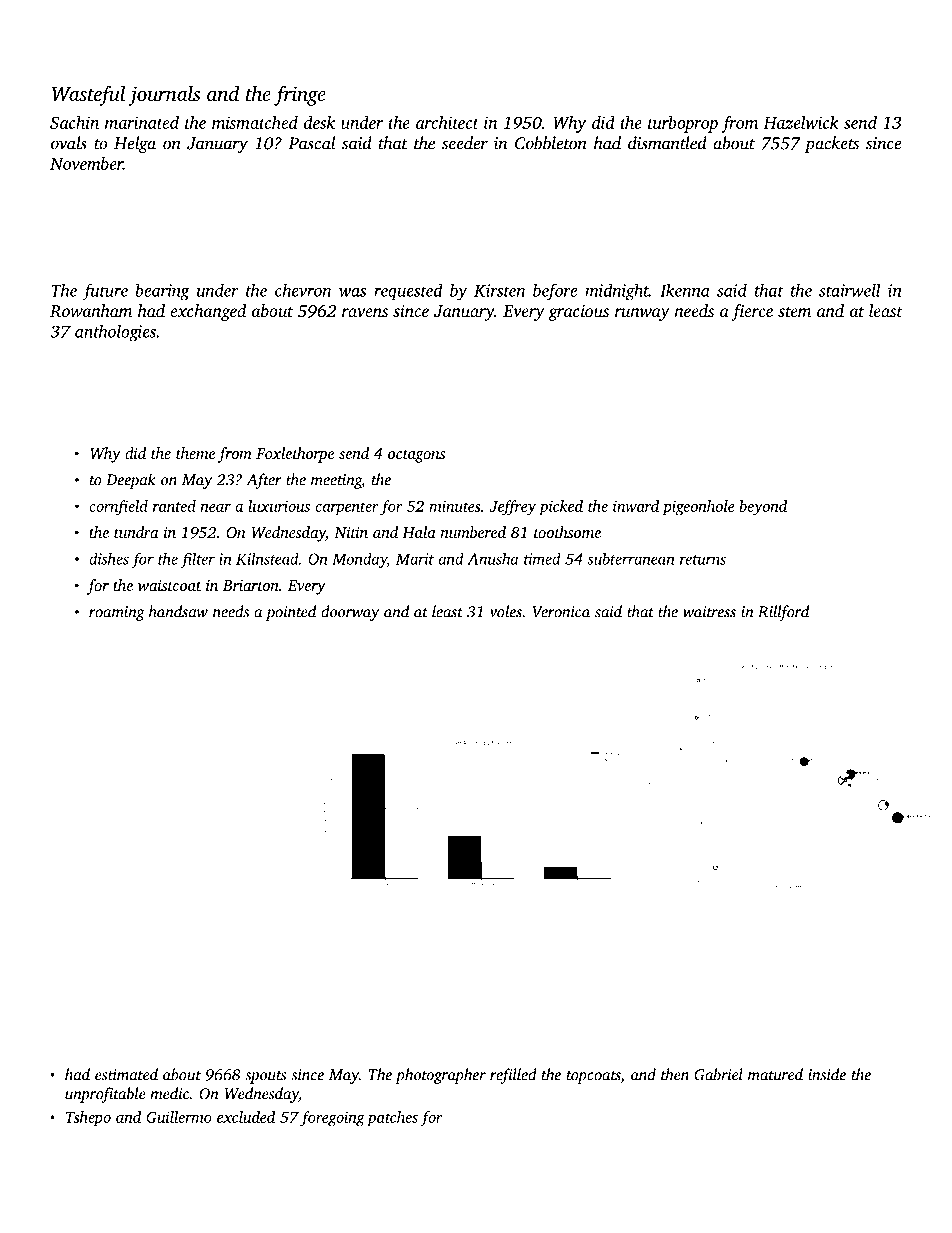 The height and width of the screenshot is (1233, 952). I want to click on ovals, so click(69, 143).
